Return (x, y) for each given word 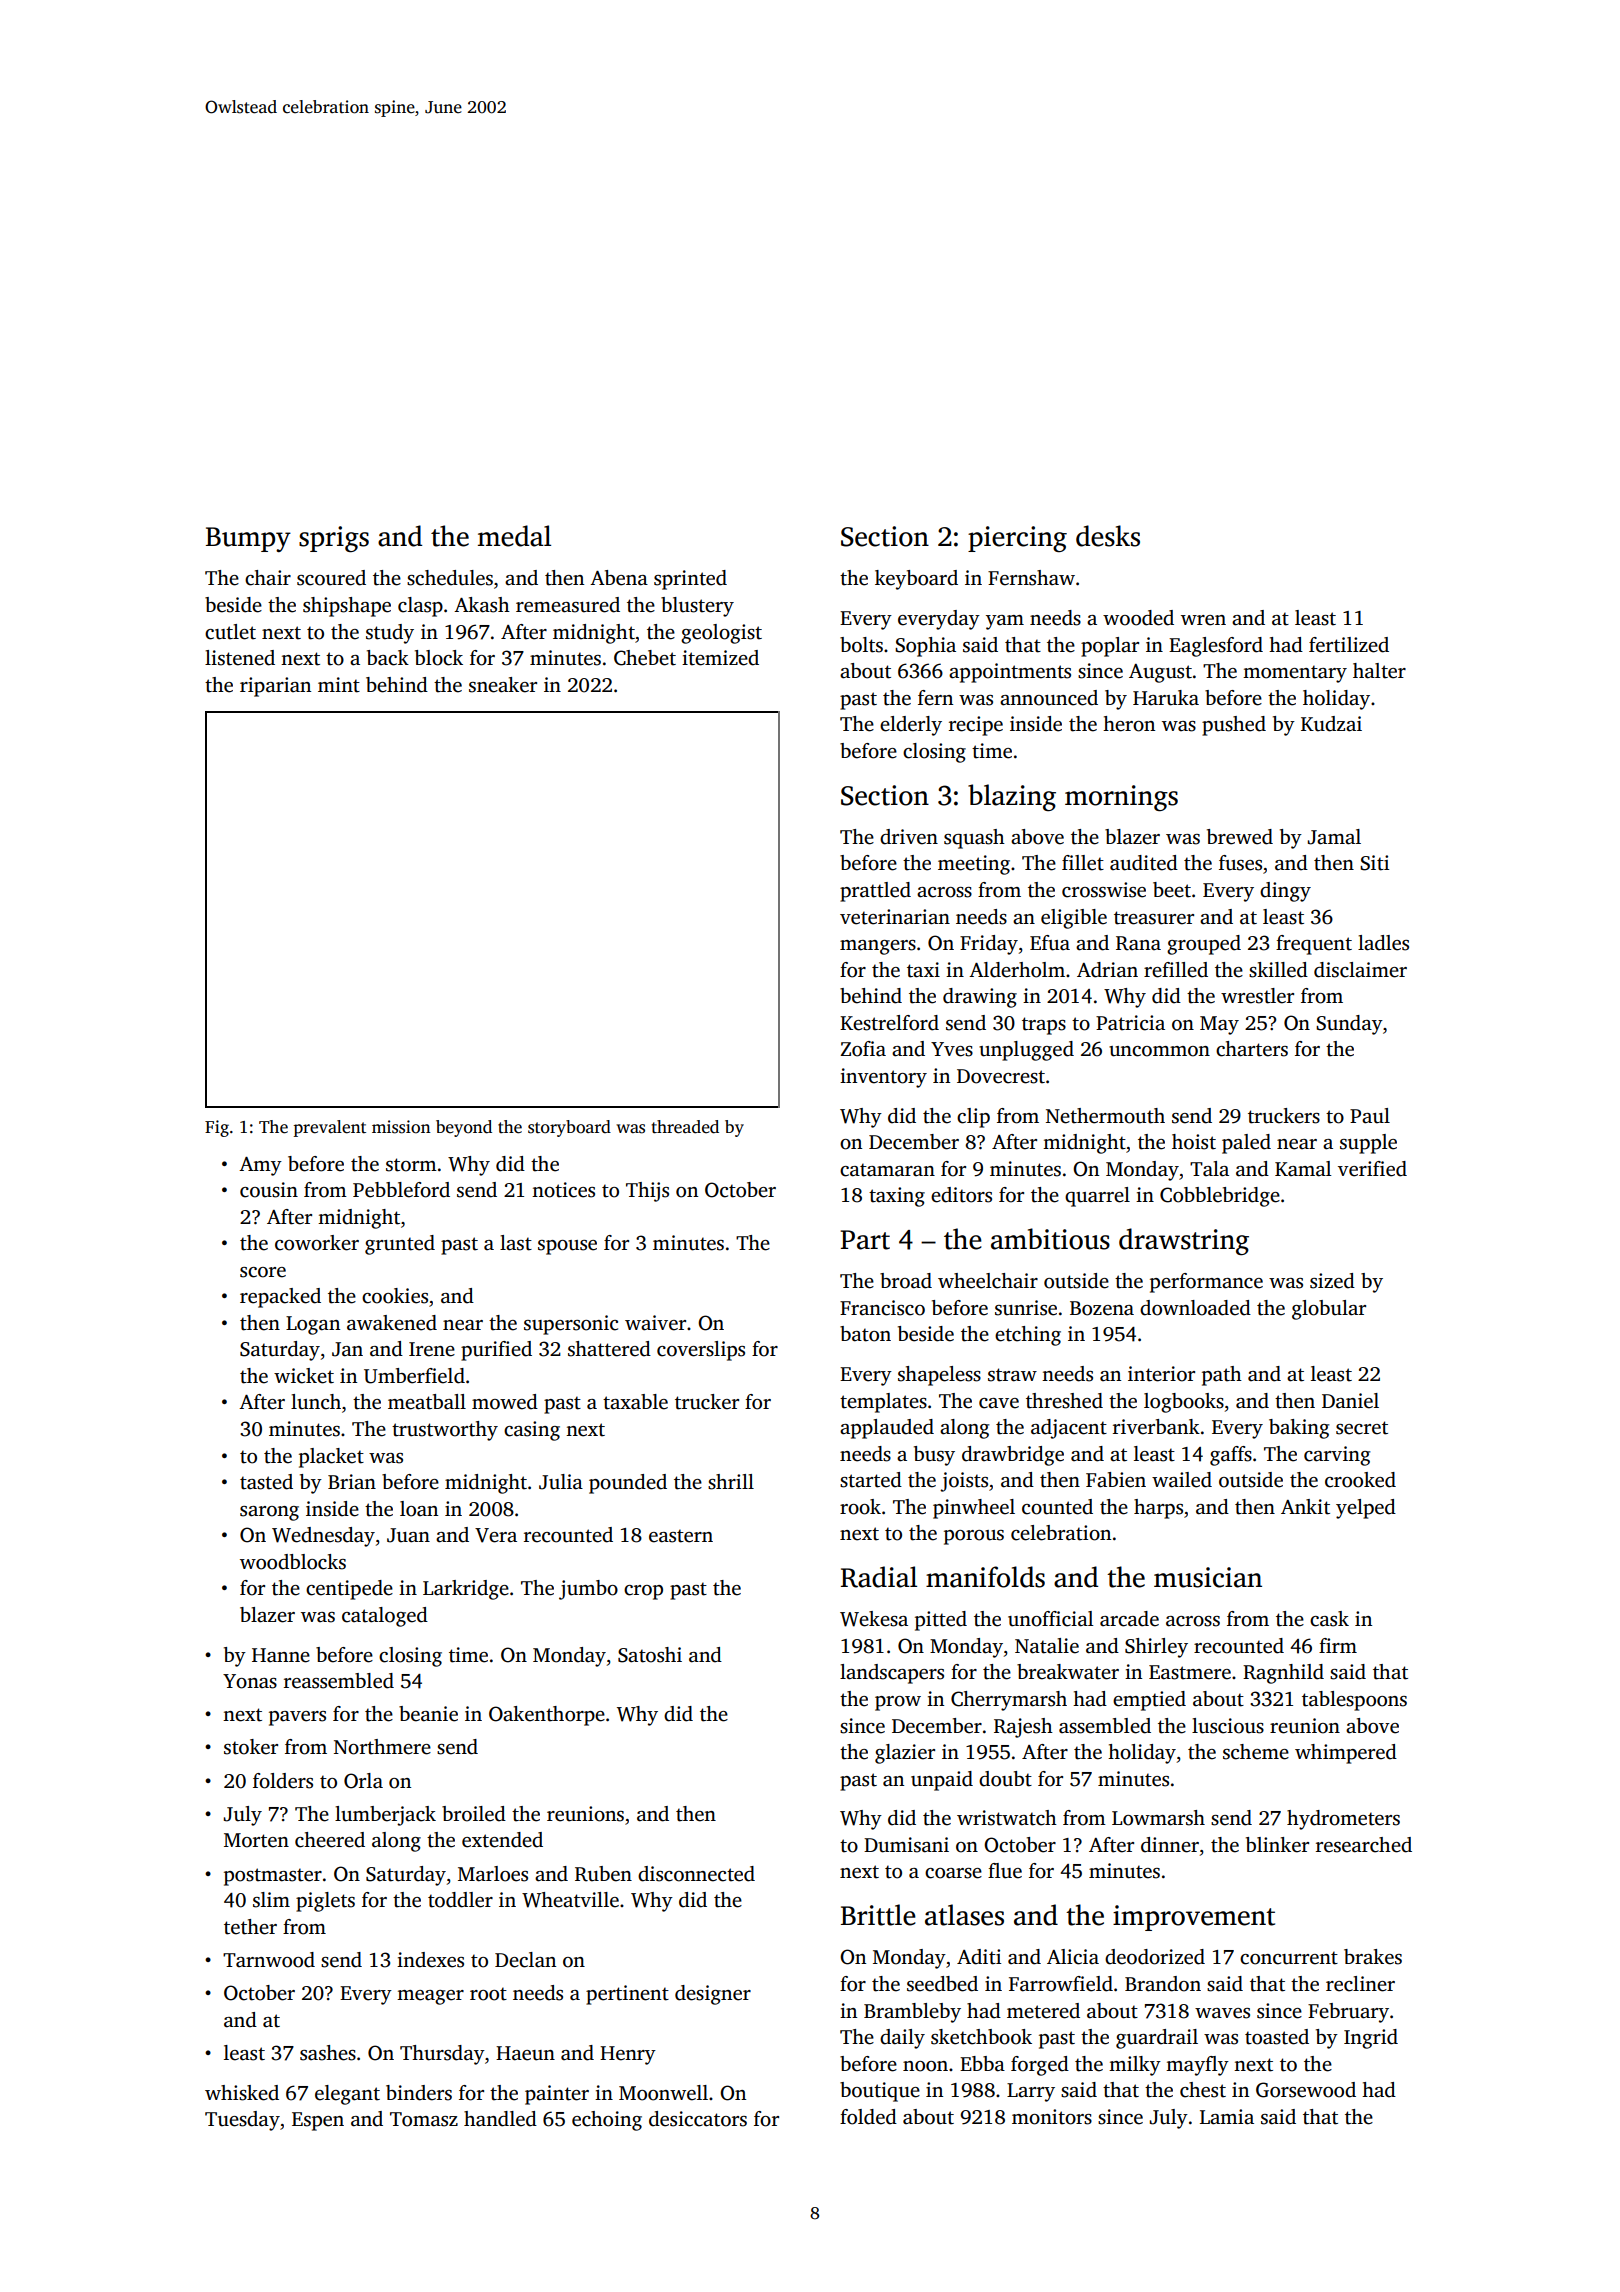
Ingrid (1371, 2039)
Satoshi (650, 1655)
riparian (275, 687)
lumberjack (385, 1816)
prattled (875, 892)
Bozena (1102, 1308)
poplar (1110, 647)
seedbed (942, 1984)
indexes (430, 1960)
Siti (1374, 863)
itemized (720, 658)
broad (906, 1281)
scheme (1256, 1752)
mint (339, 685)
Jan (347, 1349)
